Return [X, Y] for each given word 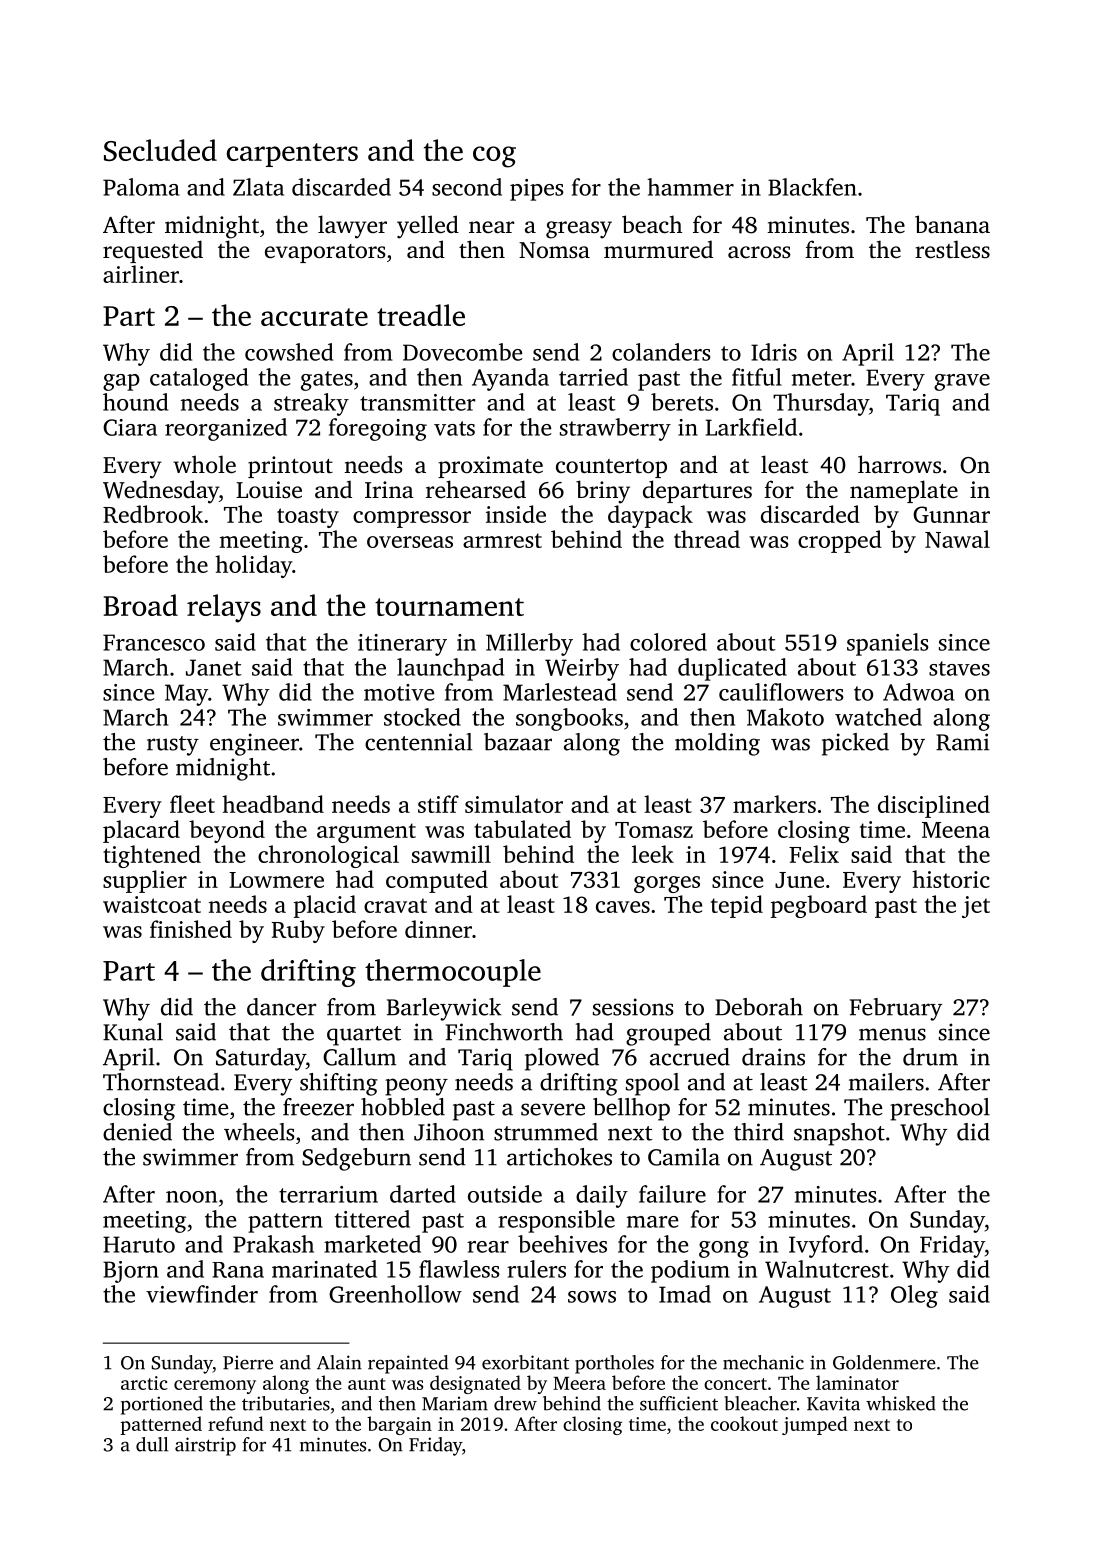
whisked [901, 1403]
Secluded [160, 150]
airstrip [205, 1446]
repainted [408, 1364]
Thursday [821, 404]
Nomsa [554, 250]
